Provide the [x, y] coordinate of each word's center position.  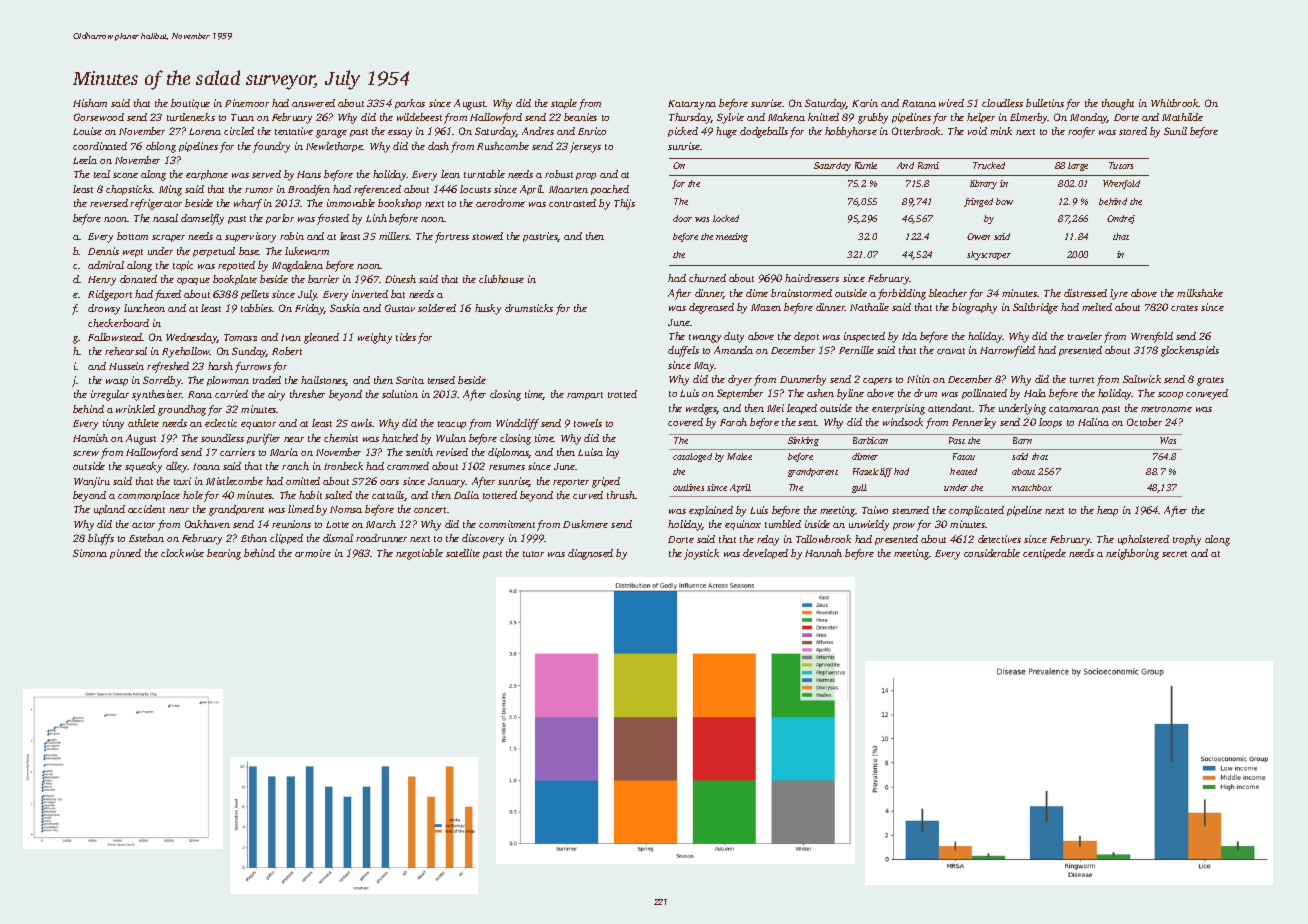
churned [707, 278]
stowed [487, 236]
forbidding [902, 294]
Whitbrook [1175, 103]
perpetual [214, 252]
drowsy [104, 309]
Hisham [90, 103]
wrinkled [135, 409]
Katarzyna [692, 105]
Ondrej [1121, 219]
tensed [441, 380]
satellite [463, 553]
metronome [1166, 409]
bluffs [101, 539]
